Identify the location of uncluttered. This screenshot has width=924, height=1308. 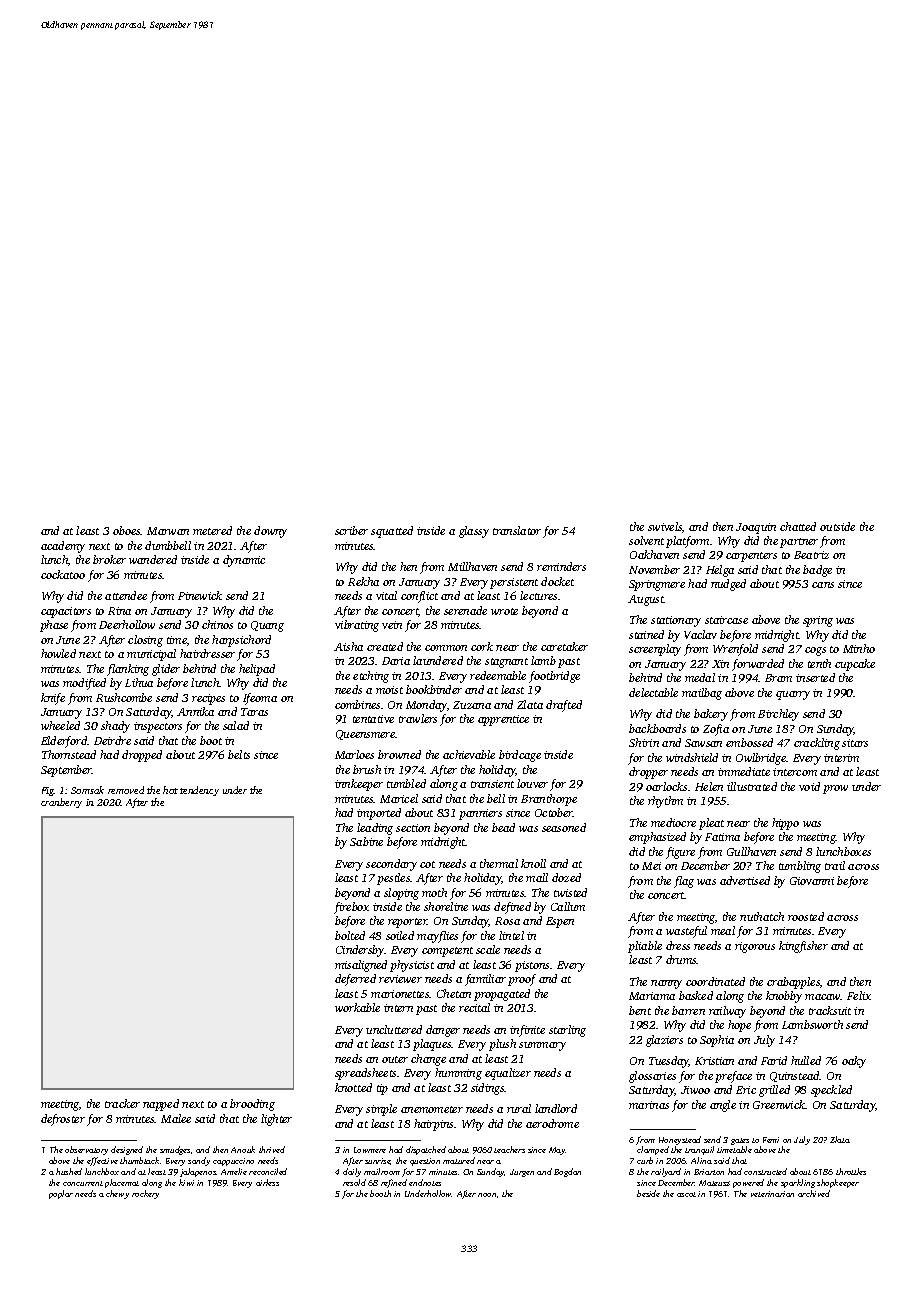
(394, 1029).
